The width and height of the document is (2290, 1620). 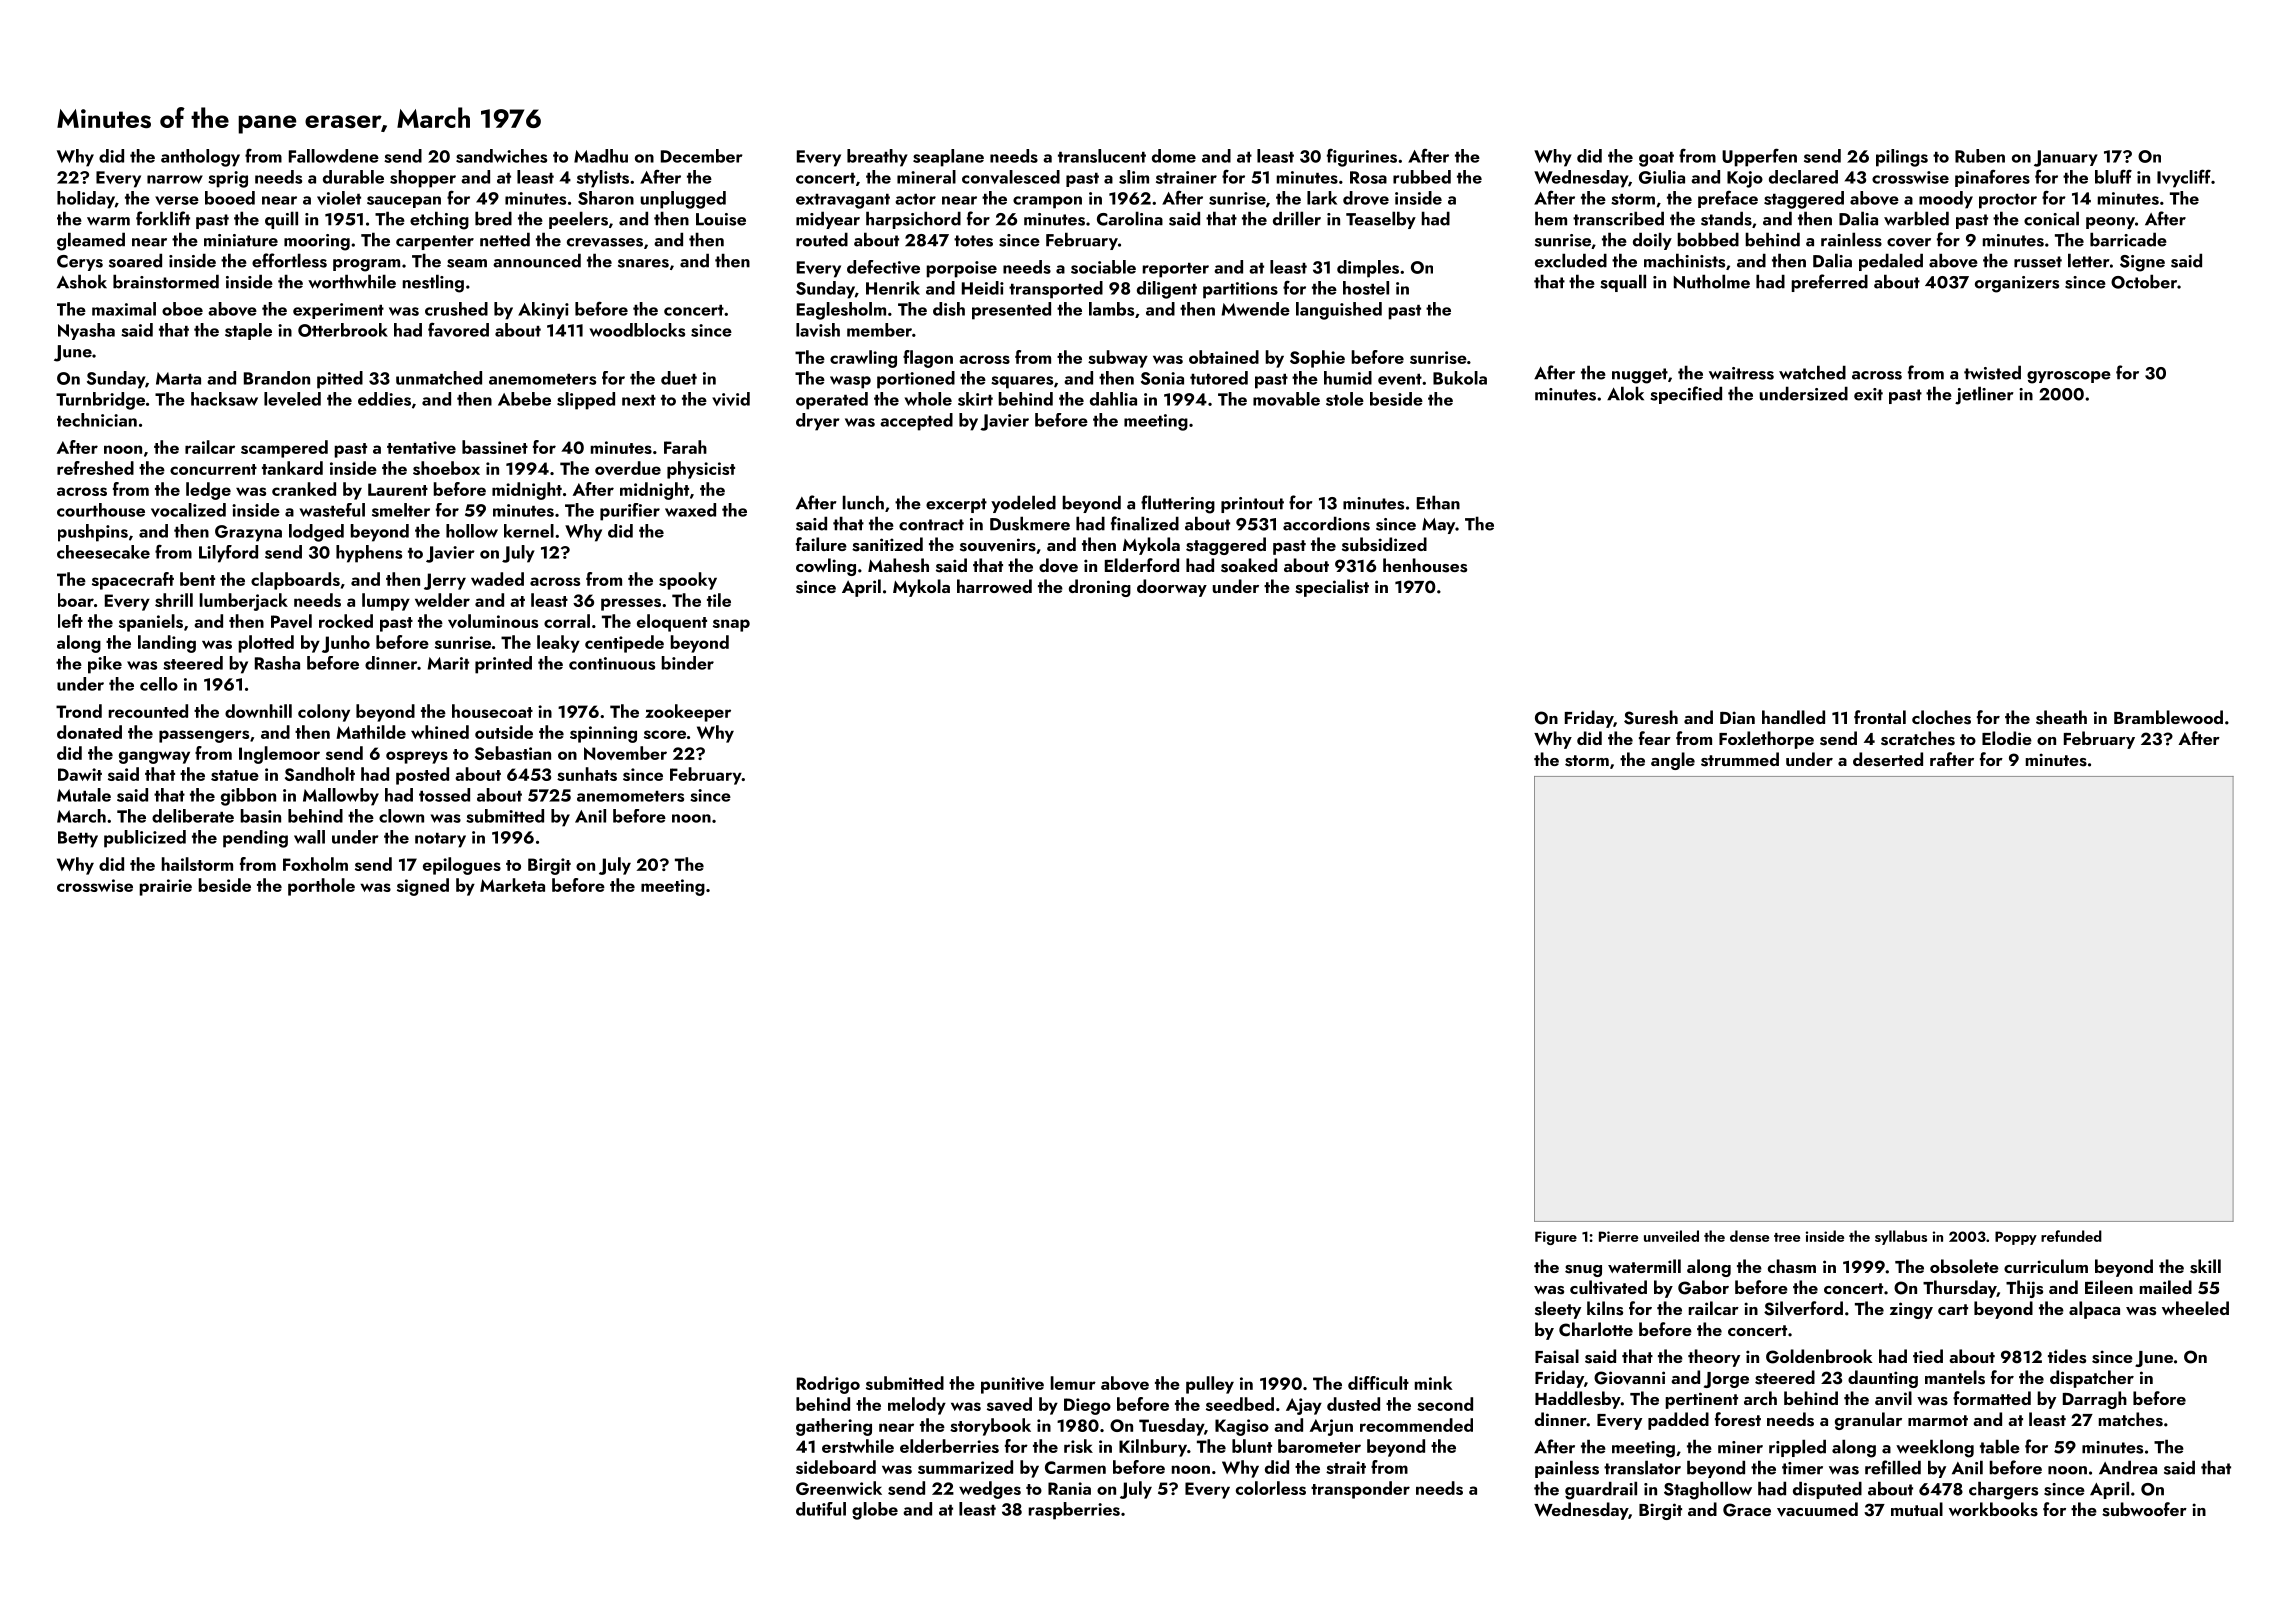 What do you see at coordinates (1984, 395) in the document?
I see `jetliner` at bounding box center [1984, 395].
